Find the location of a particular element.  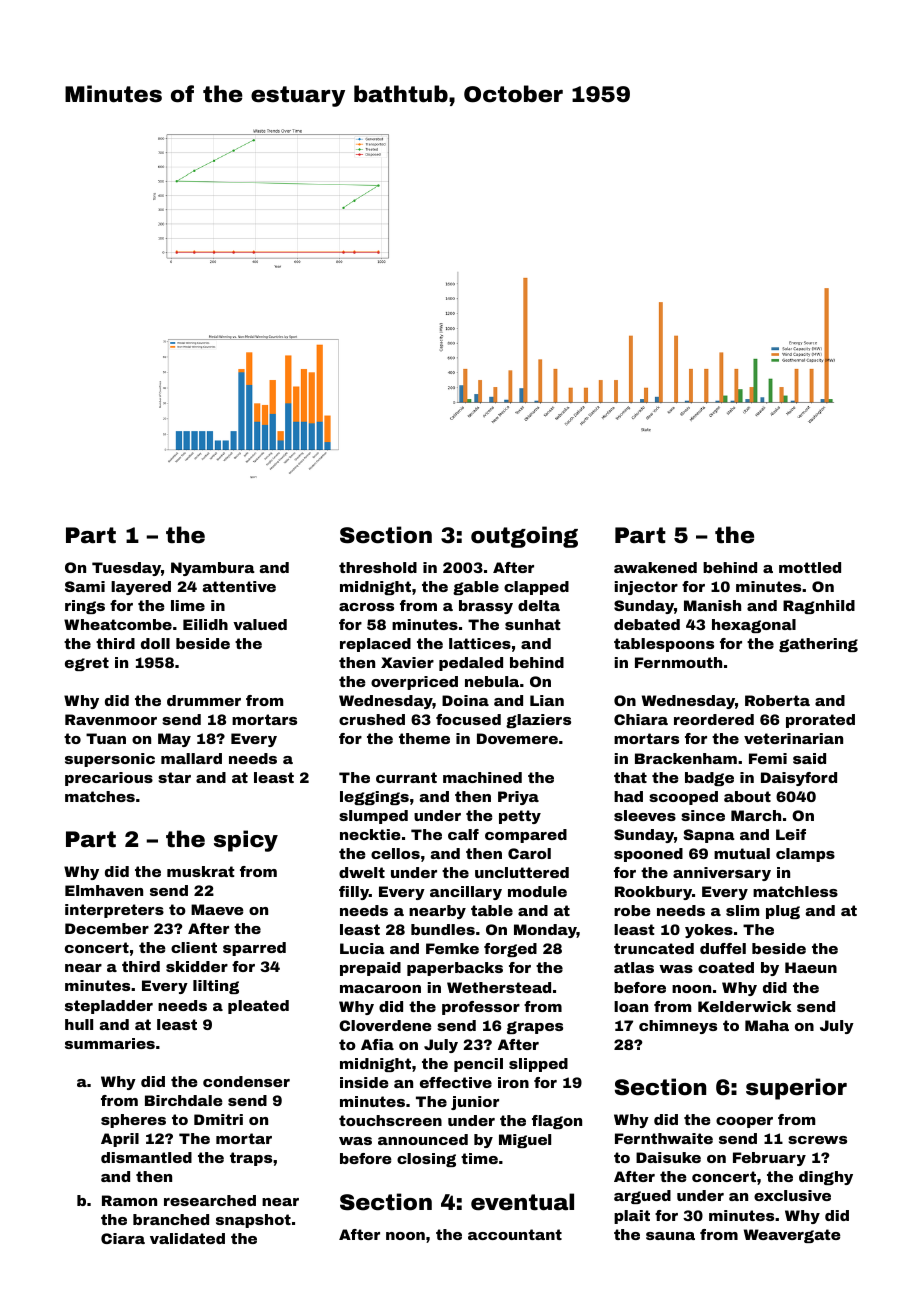

lattices is located at coordinates (480, 643).
